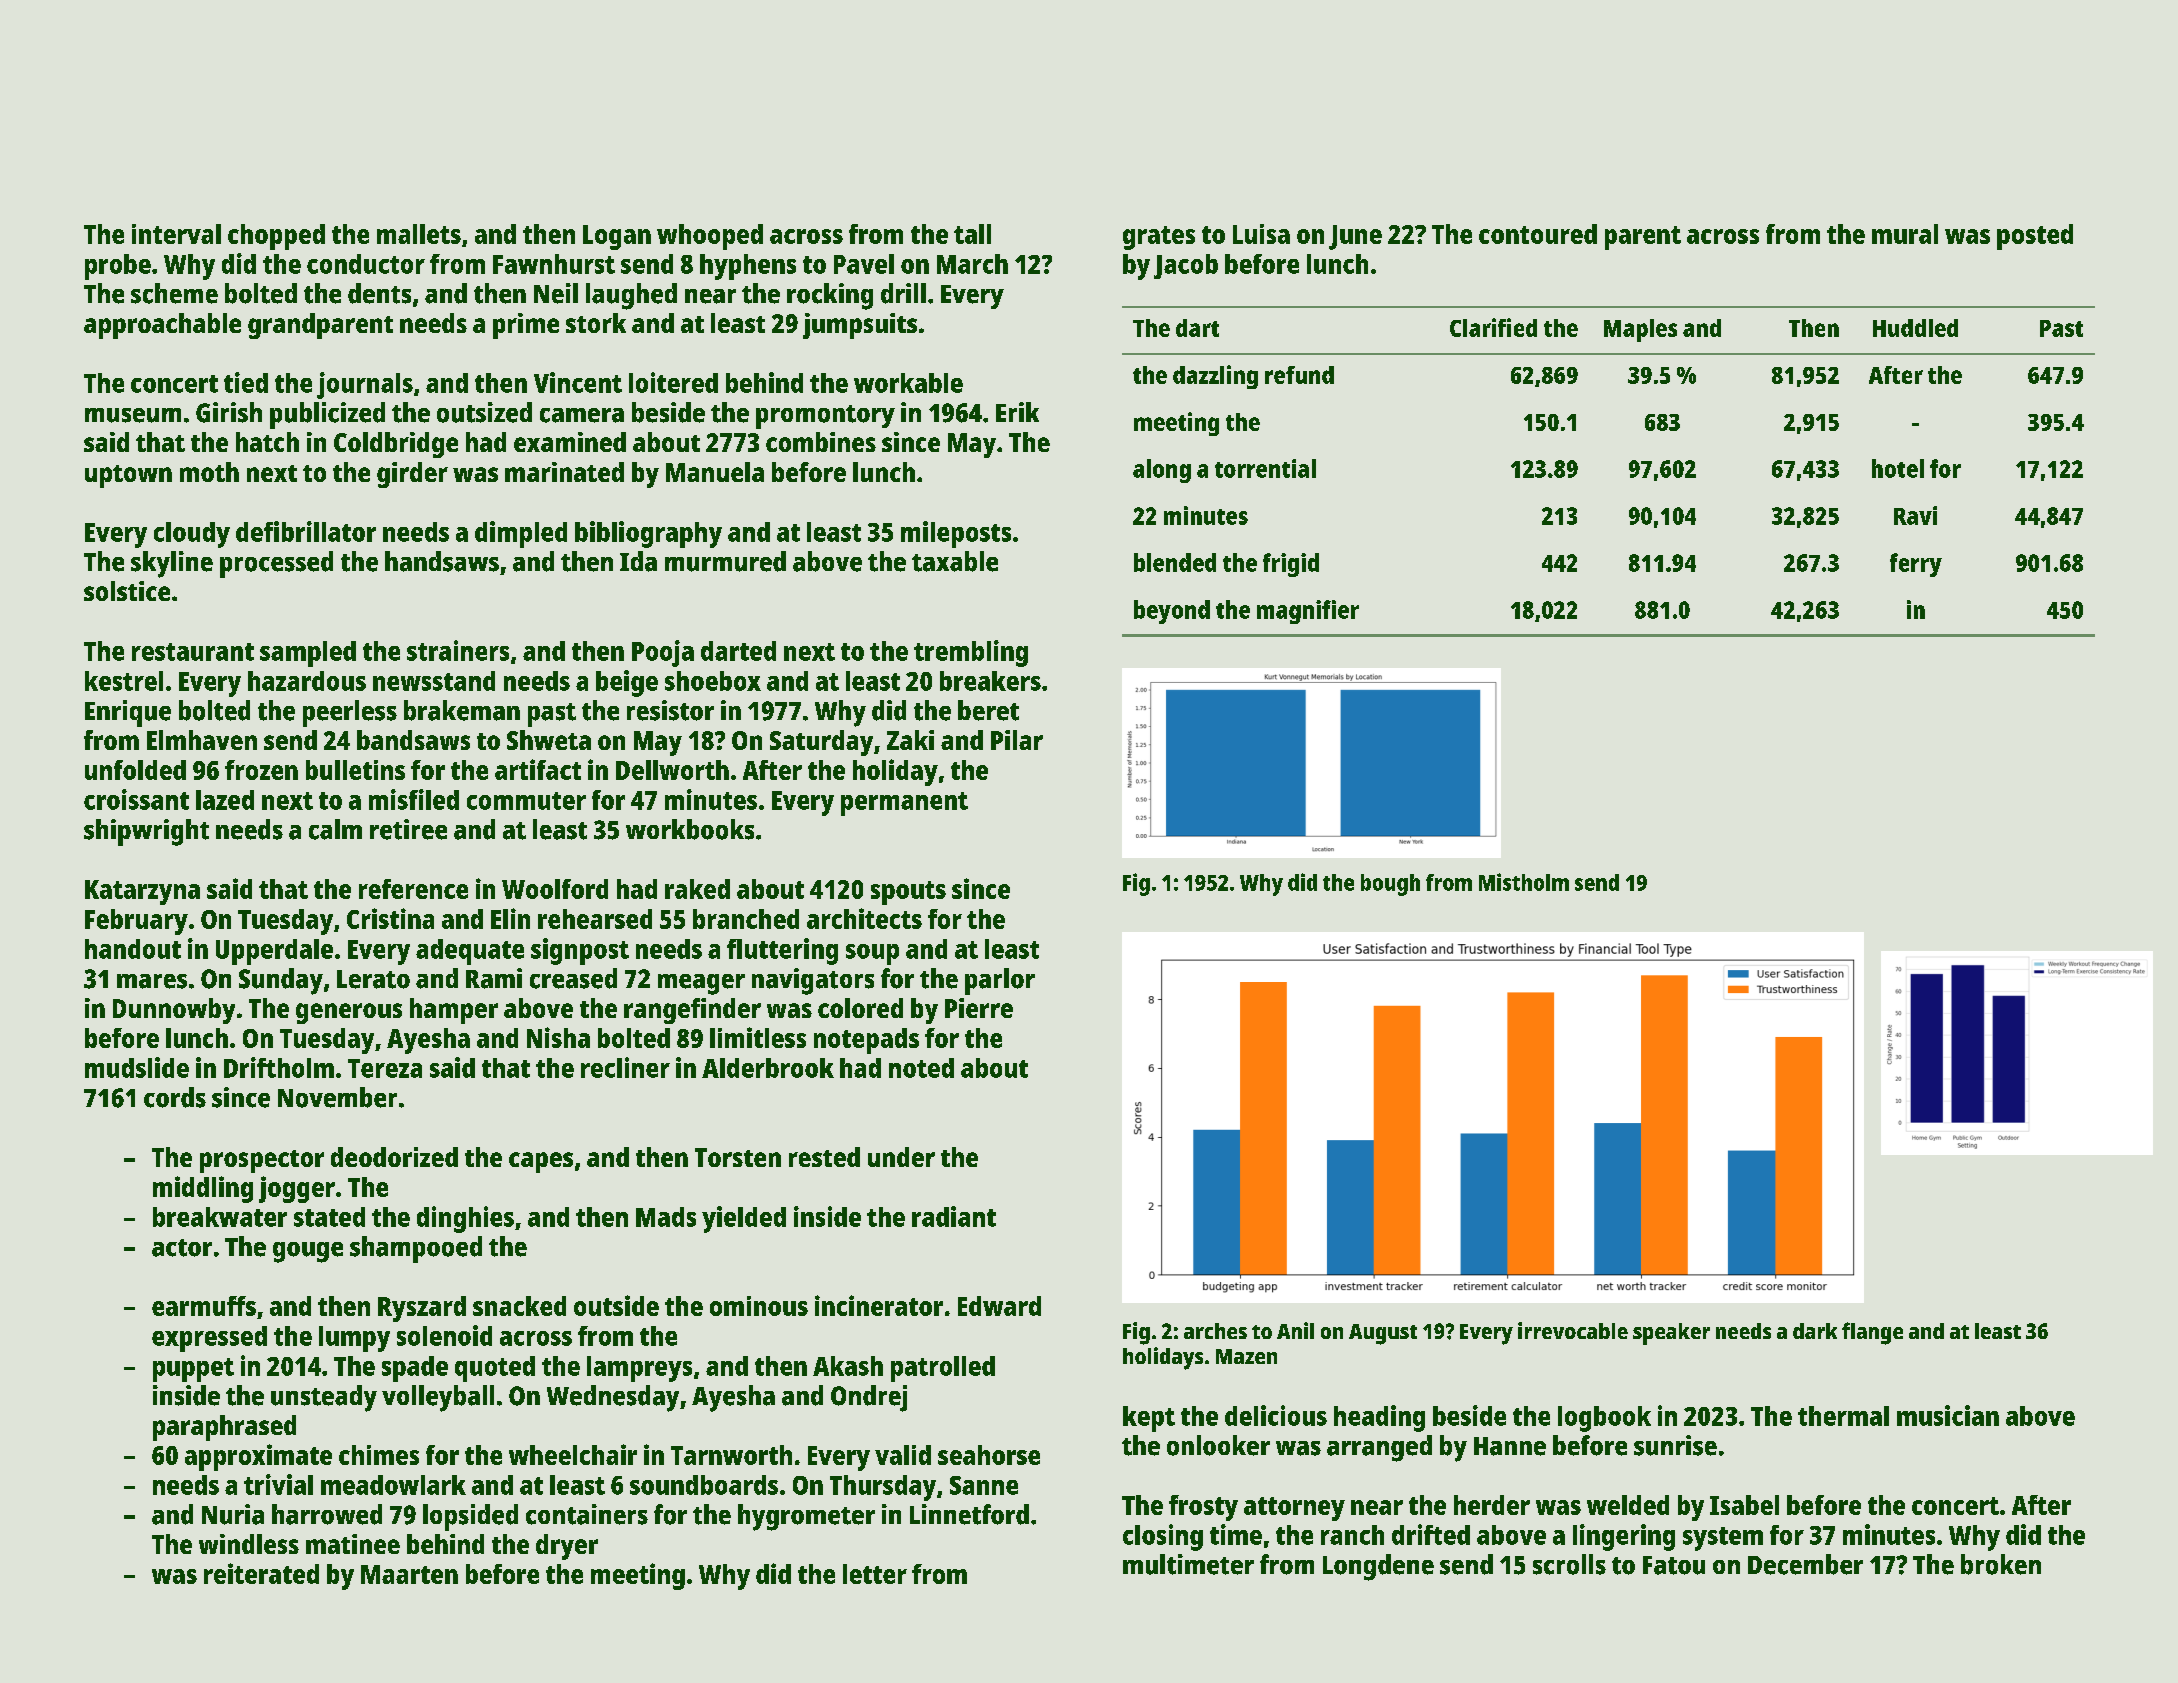 The image size is (2178, 1683). I want to click on Huddled, so click(1915, 328).
